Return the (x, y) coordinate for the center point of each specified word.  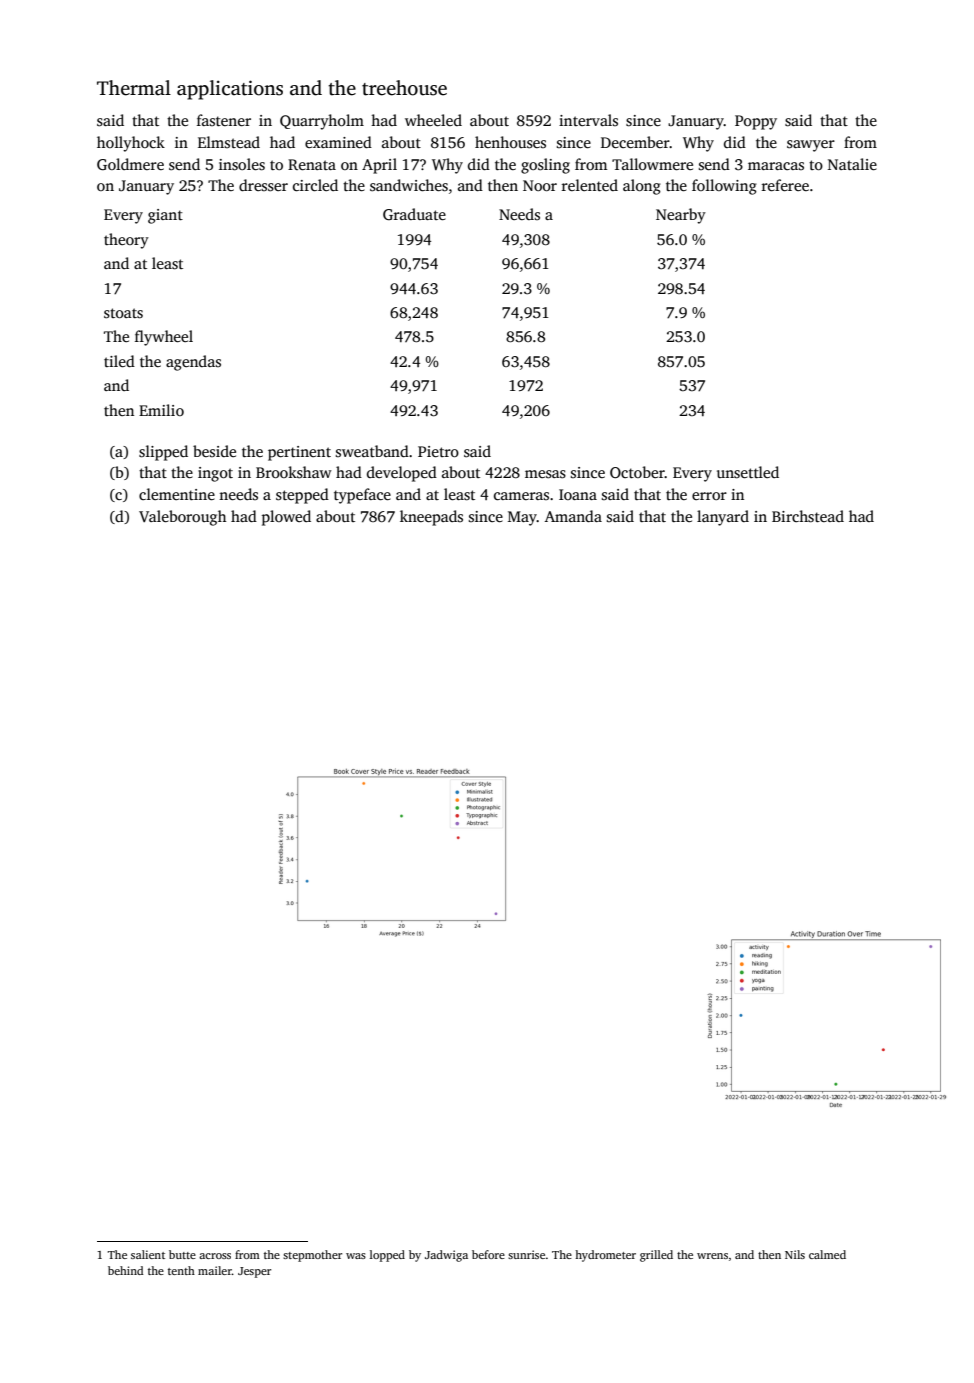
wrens (712, 1256)
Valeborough (182, 518)
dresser (263, 185)
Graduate (414, 214)
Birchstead (808, 516)
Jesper (254, 1272)
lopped (387, 1256)
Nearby (681, 216)
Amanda (573, 516)
